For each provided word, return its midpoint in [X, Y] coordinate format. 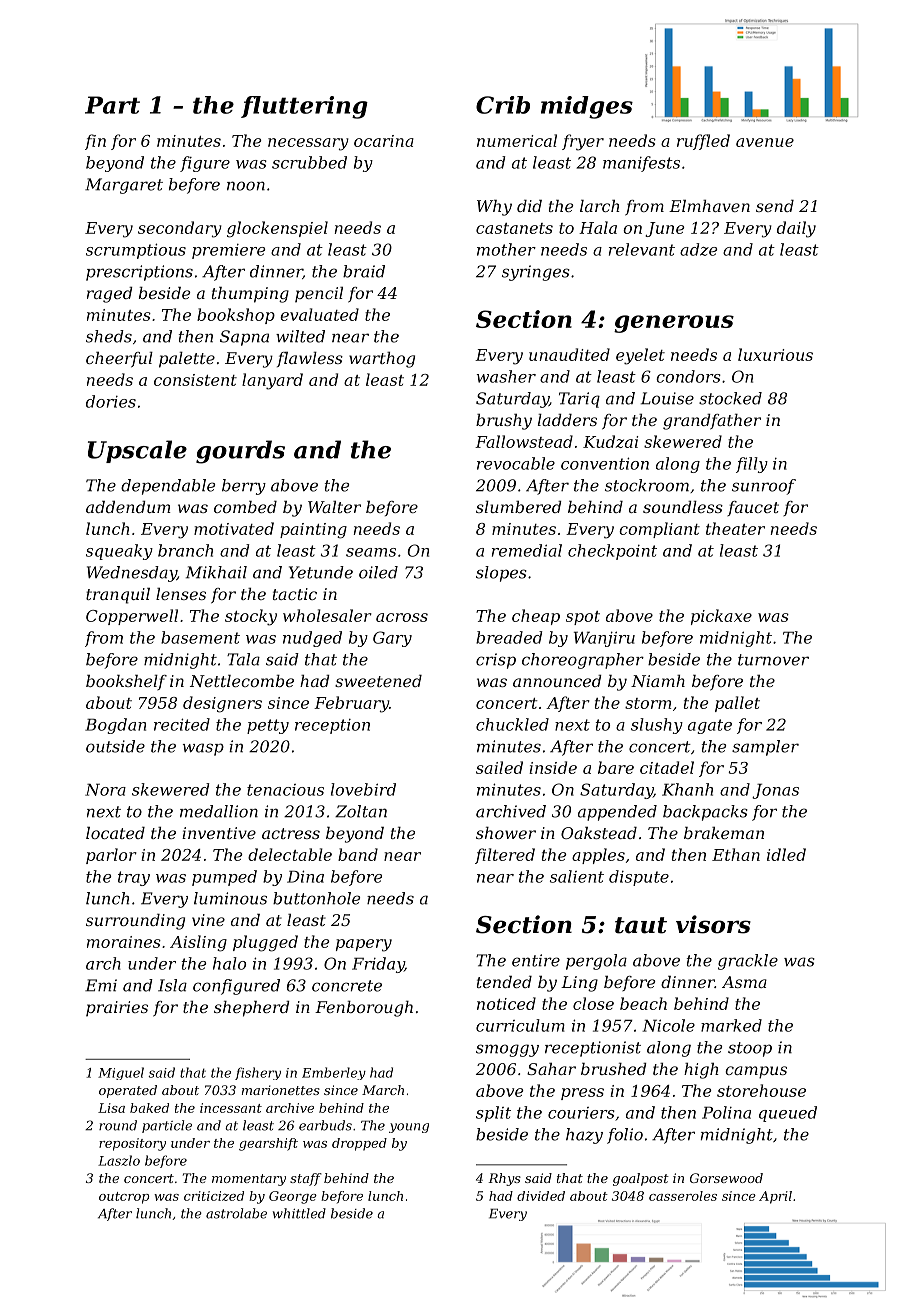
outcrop [124, 1198]
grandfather [712, 422]
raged [110, 295]
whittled [299, 1213]
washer [506, 376]
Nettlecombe [242, 681]
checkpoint [612, 552]
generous [674, 324]
